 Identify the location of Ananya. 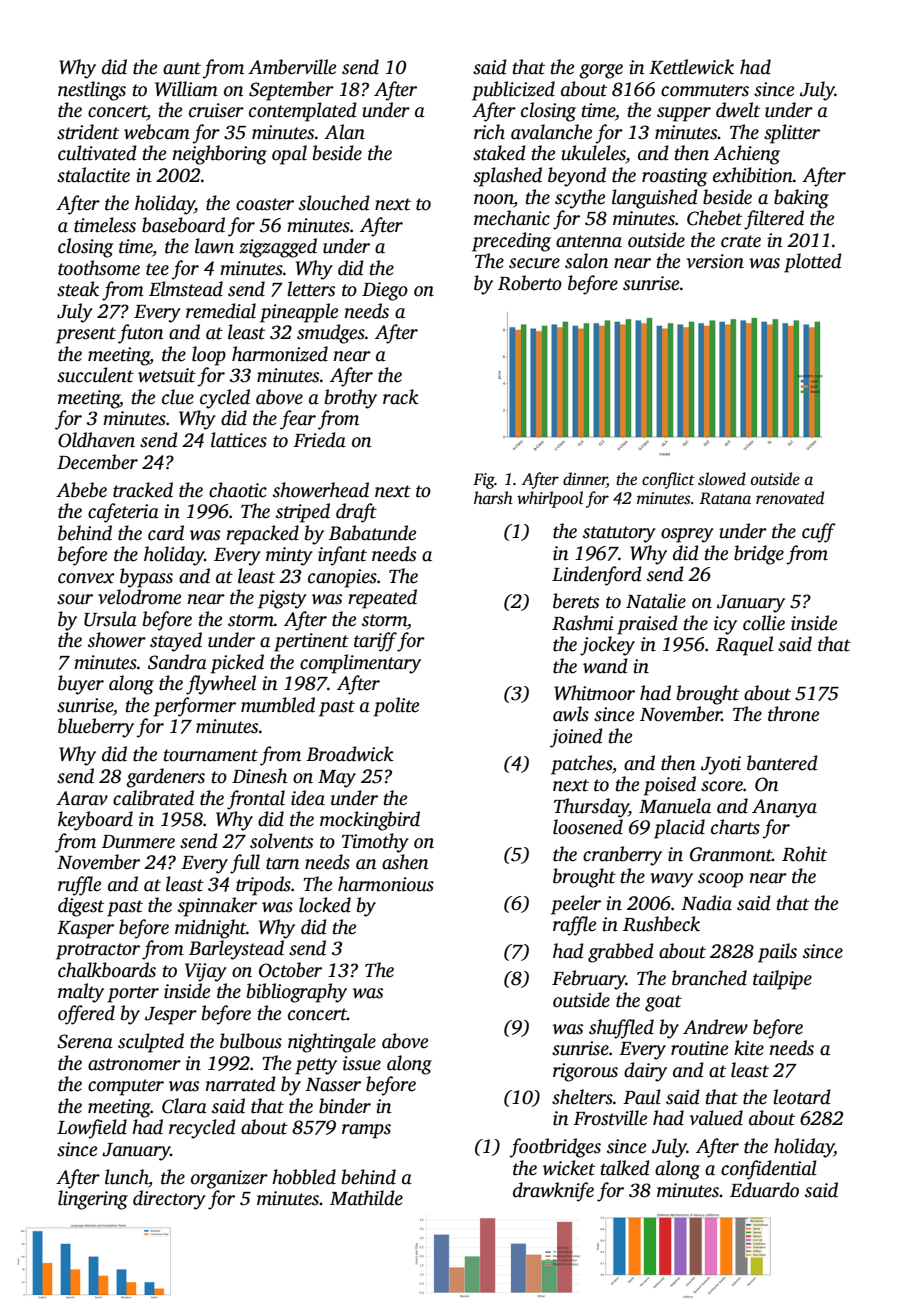
(784, 808).
